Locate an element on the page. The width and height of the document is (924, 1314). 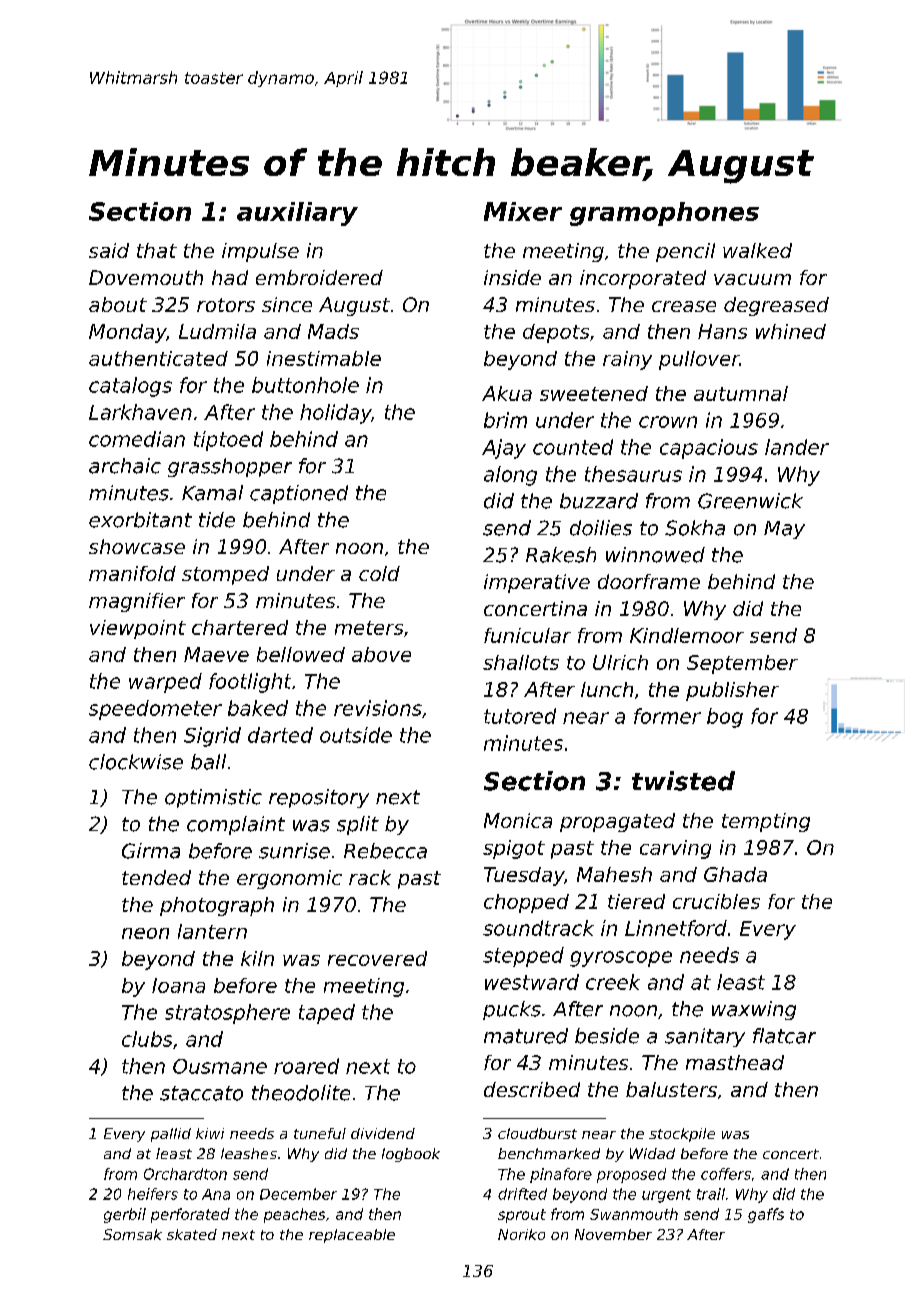
Akua is located at coordinates (507, 393).
